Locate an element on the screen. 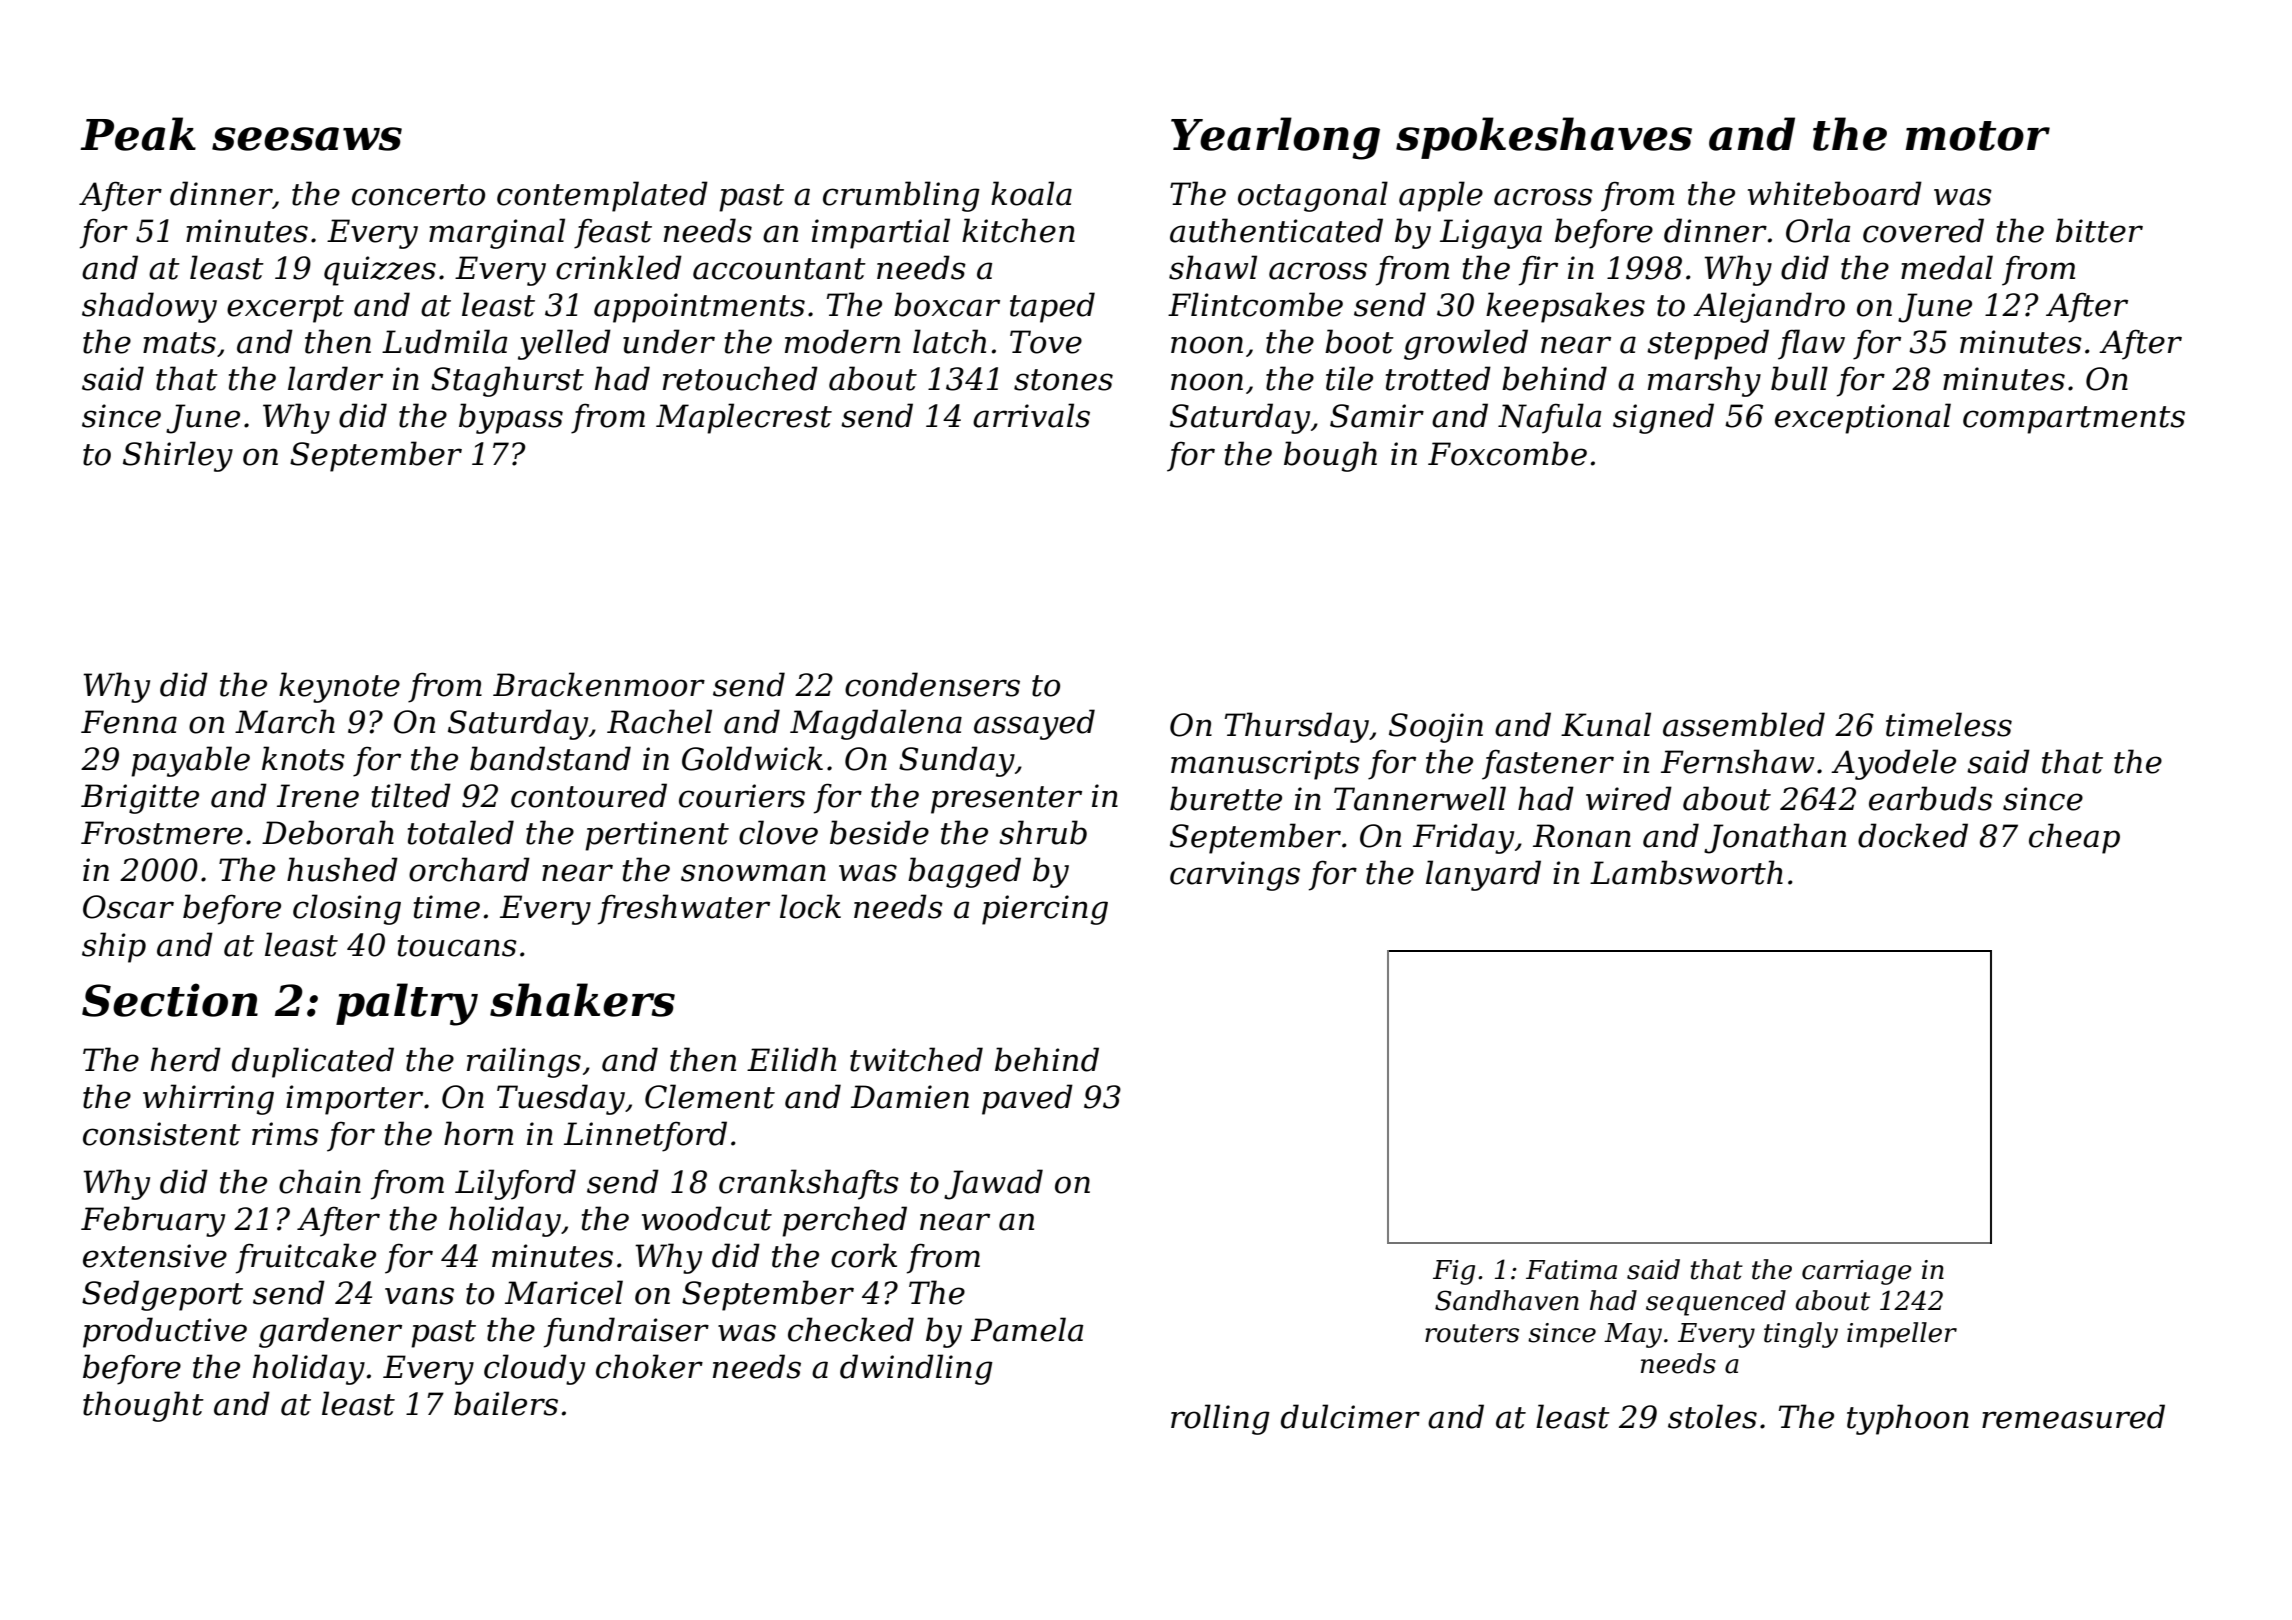 This screenshot has width=2292, height=1620. Linnetford is located at coordinates (645, 1136).
